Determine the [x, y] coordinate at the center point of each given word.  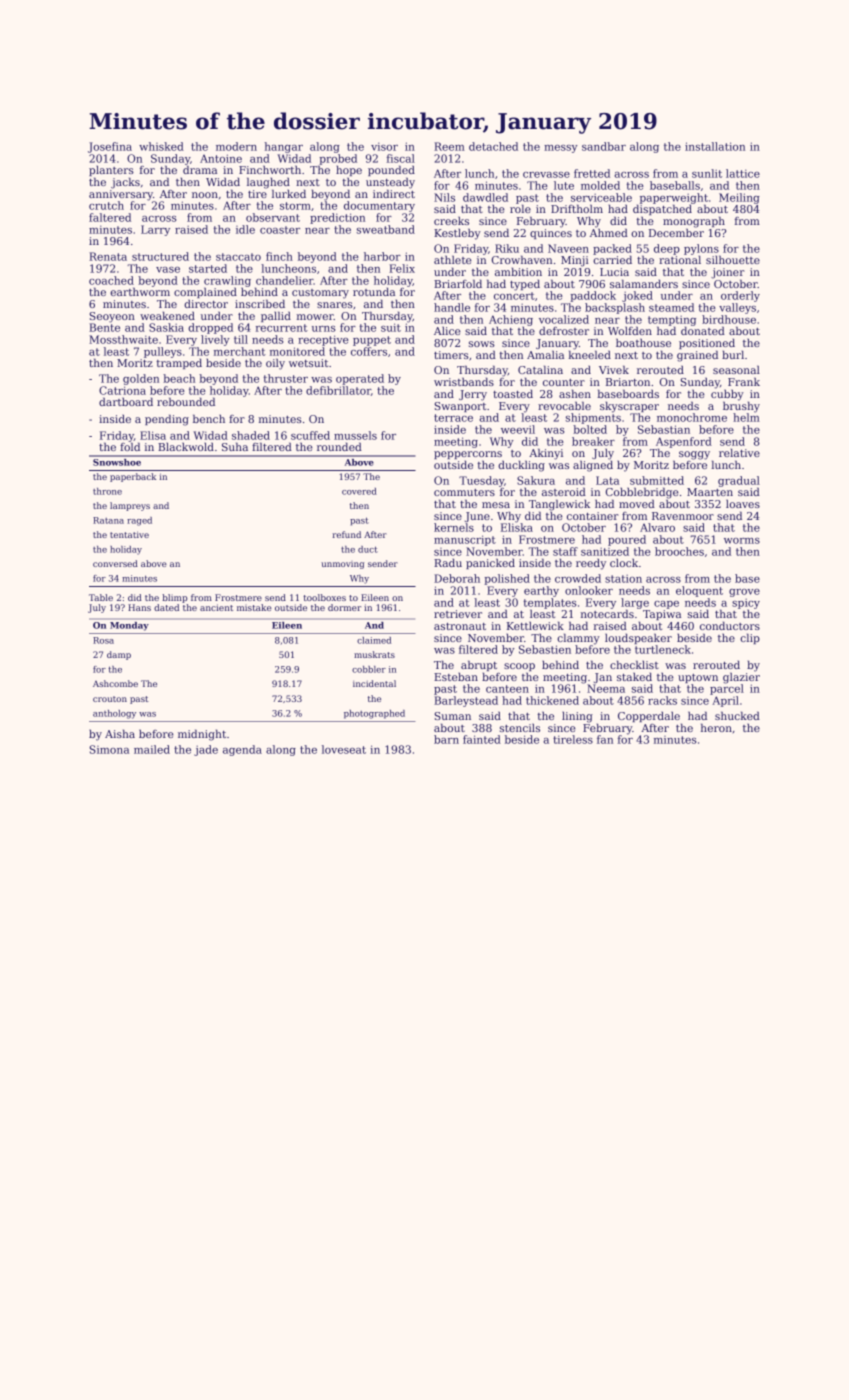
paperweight [674, 198]
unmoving [342, 565]
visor [384, 147]
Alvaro [657, 527]
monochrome [692, 417]
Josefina [110, 147]
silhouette [733, 259]
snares [335, 305]
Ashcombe [115, 683]
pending [167, 420]
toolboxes [324, 597]
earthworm [140, 291]
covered [359, 491]
